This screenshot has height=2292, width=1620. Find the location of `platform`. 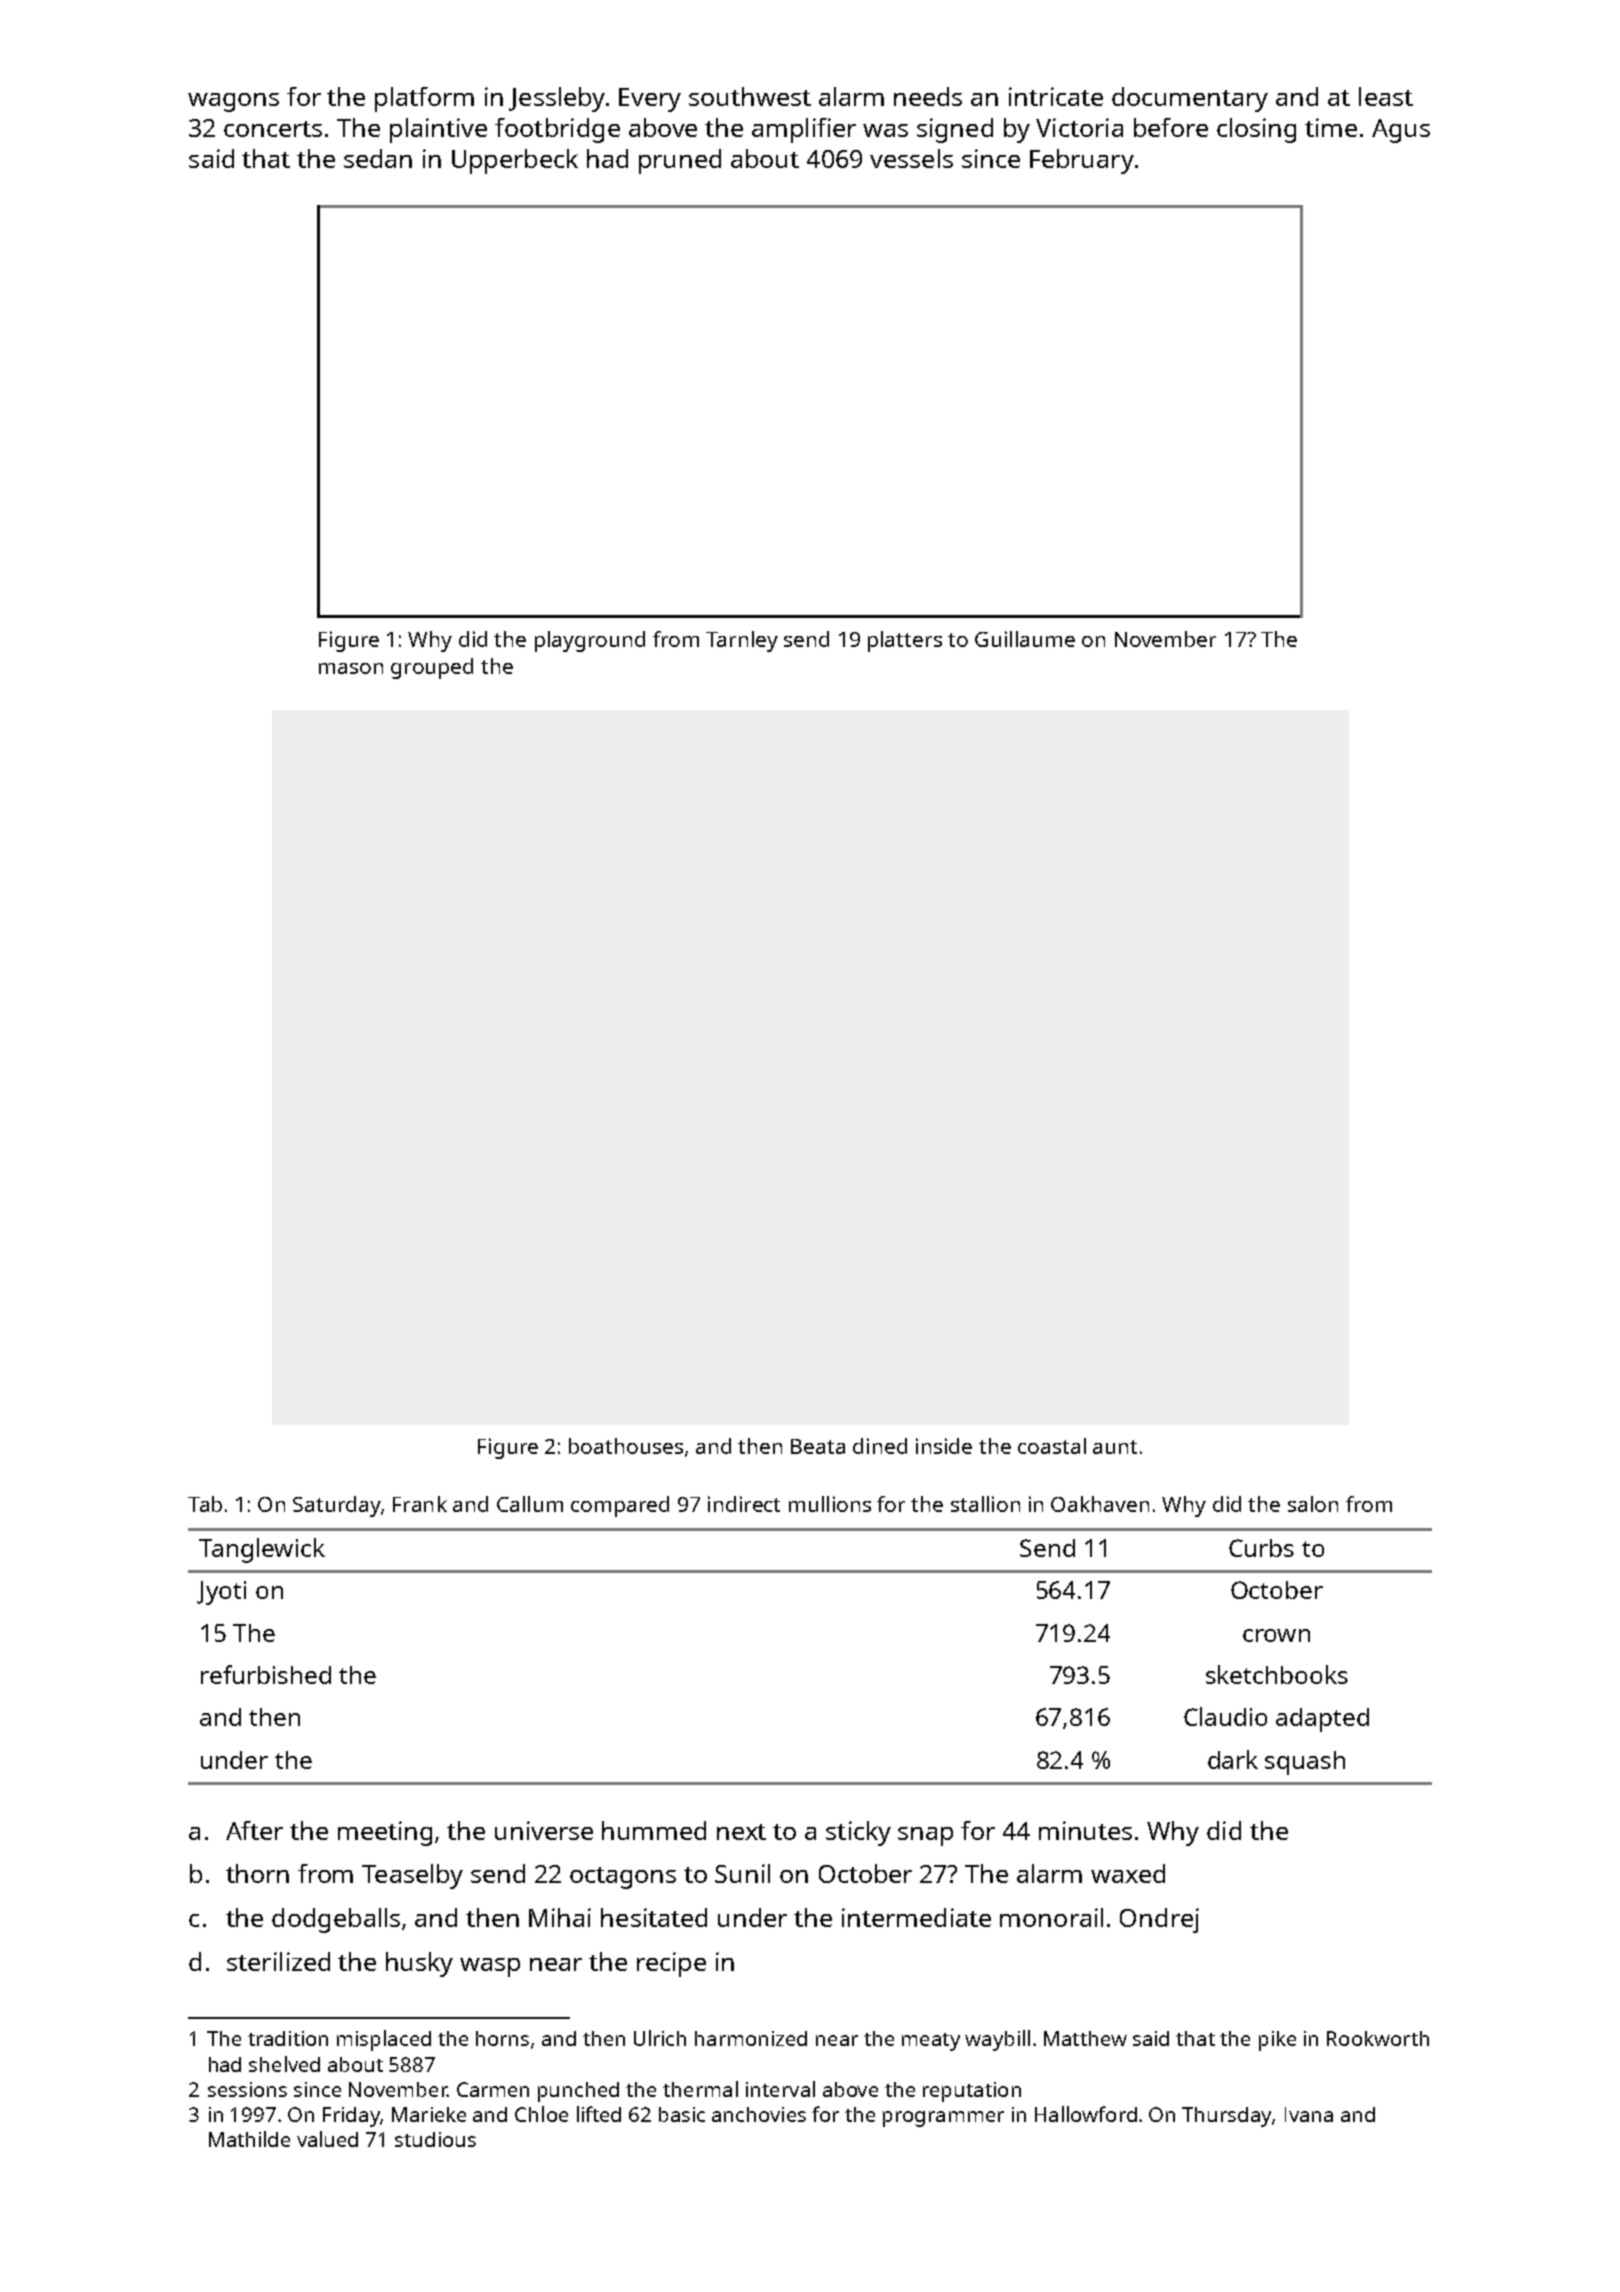

platform is located at coordinates (424, 99).
